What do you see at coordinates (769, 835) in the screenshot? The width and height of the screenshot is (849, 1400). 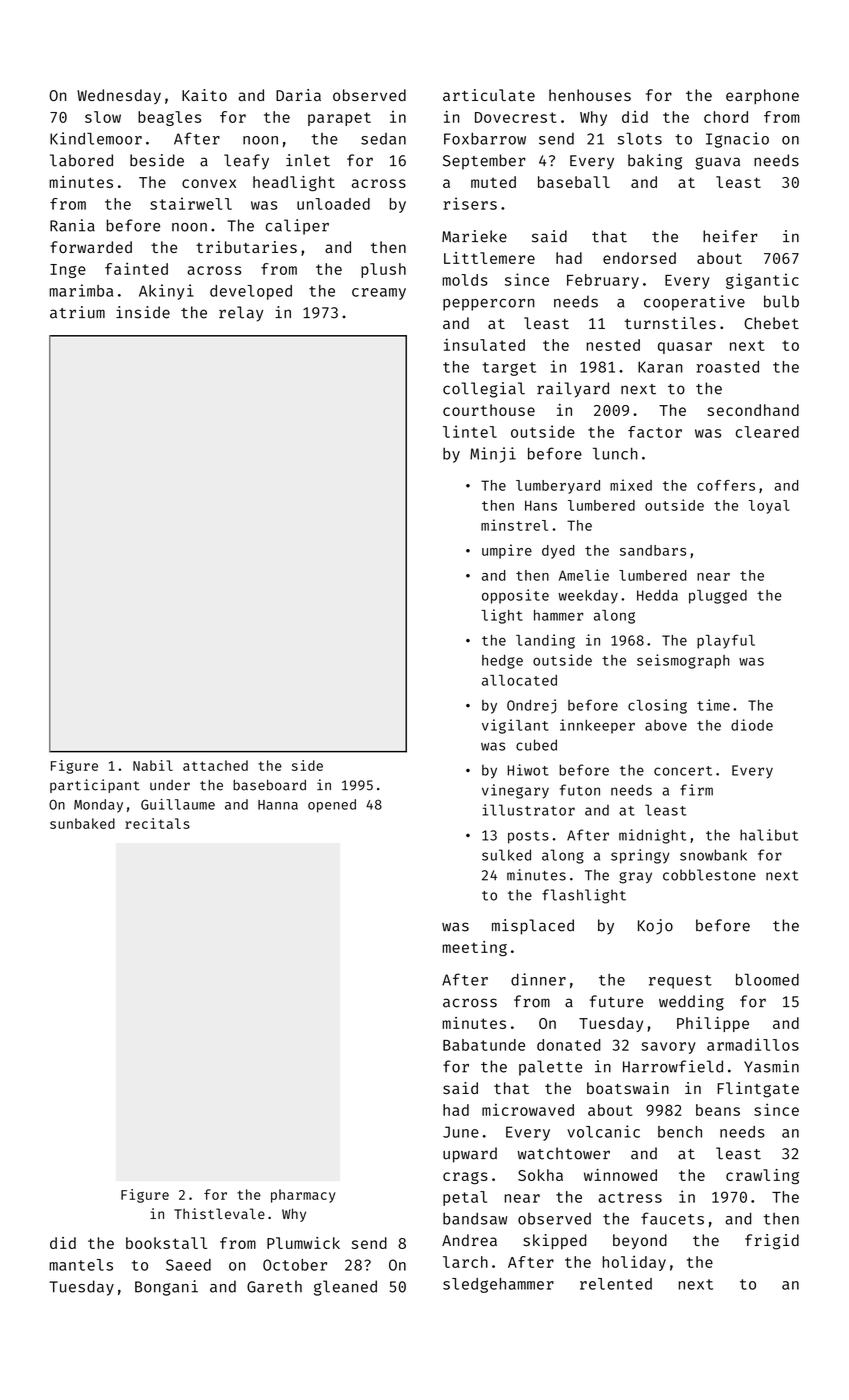 I see `halibut` at bounding box center [769, 835].
